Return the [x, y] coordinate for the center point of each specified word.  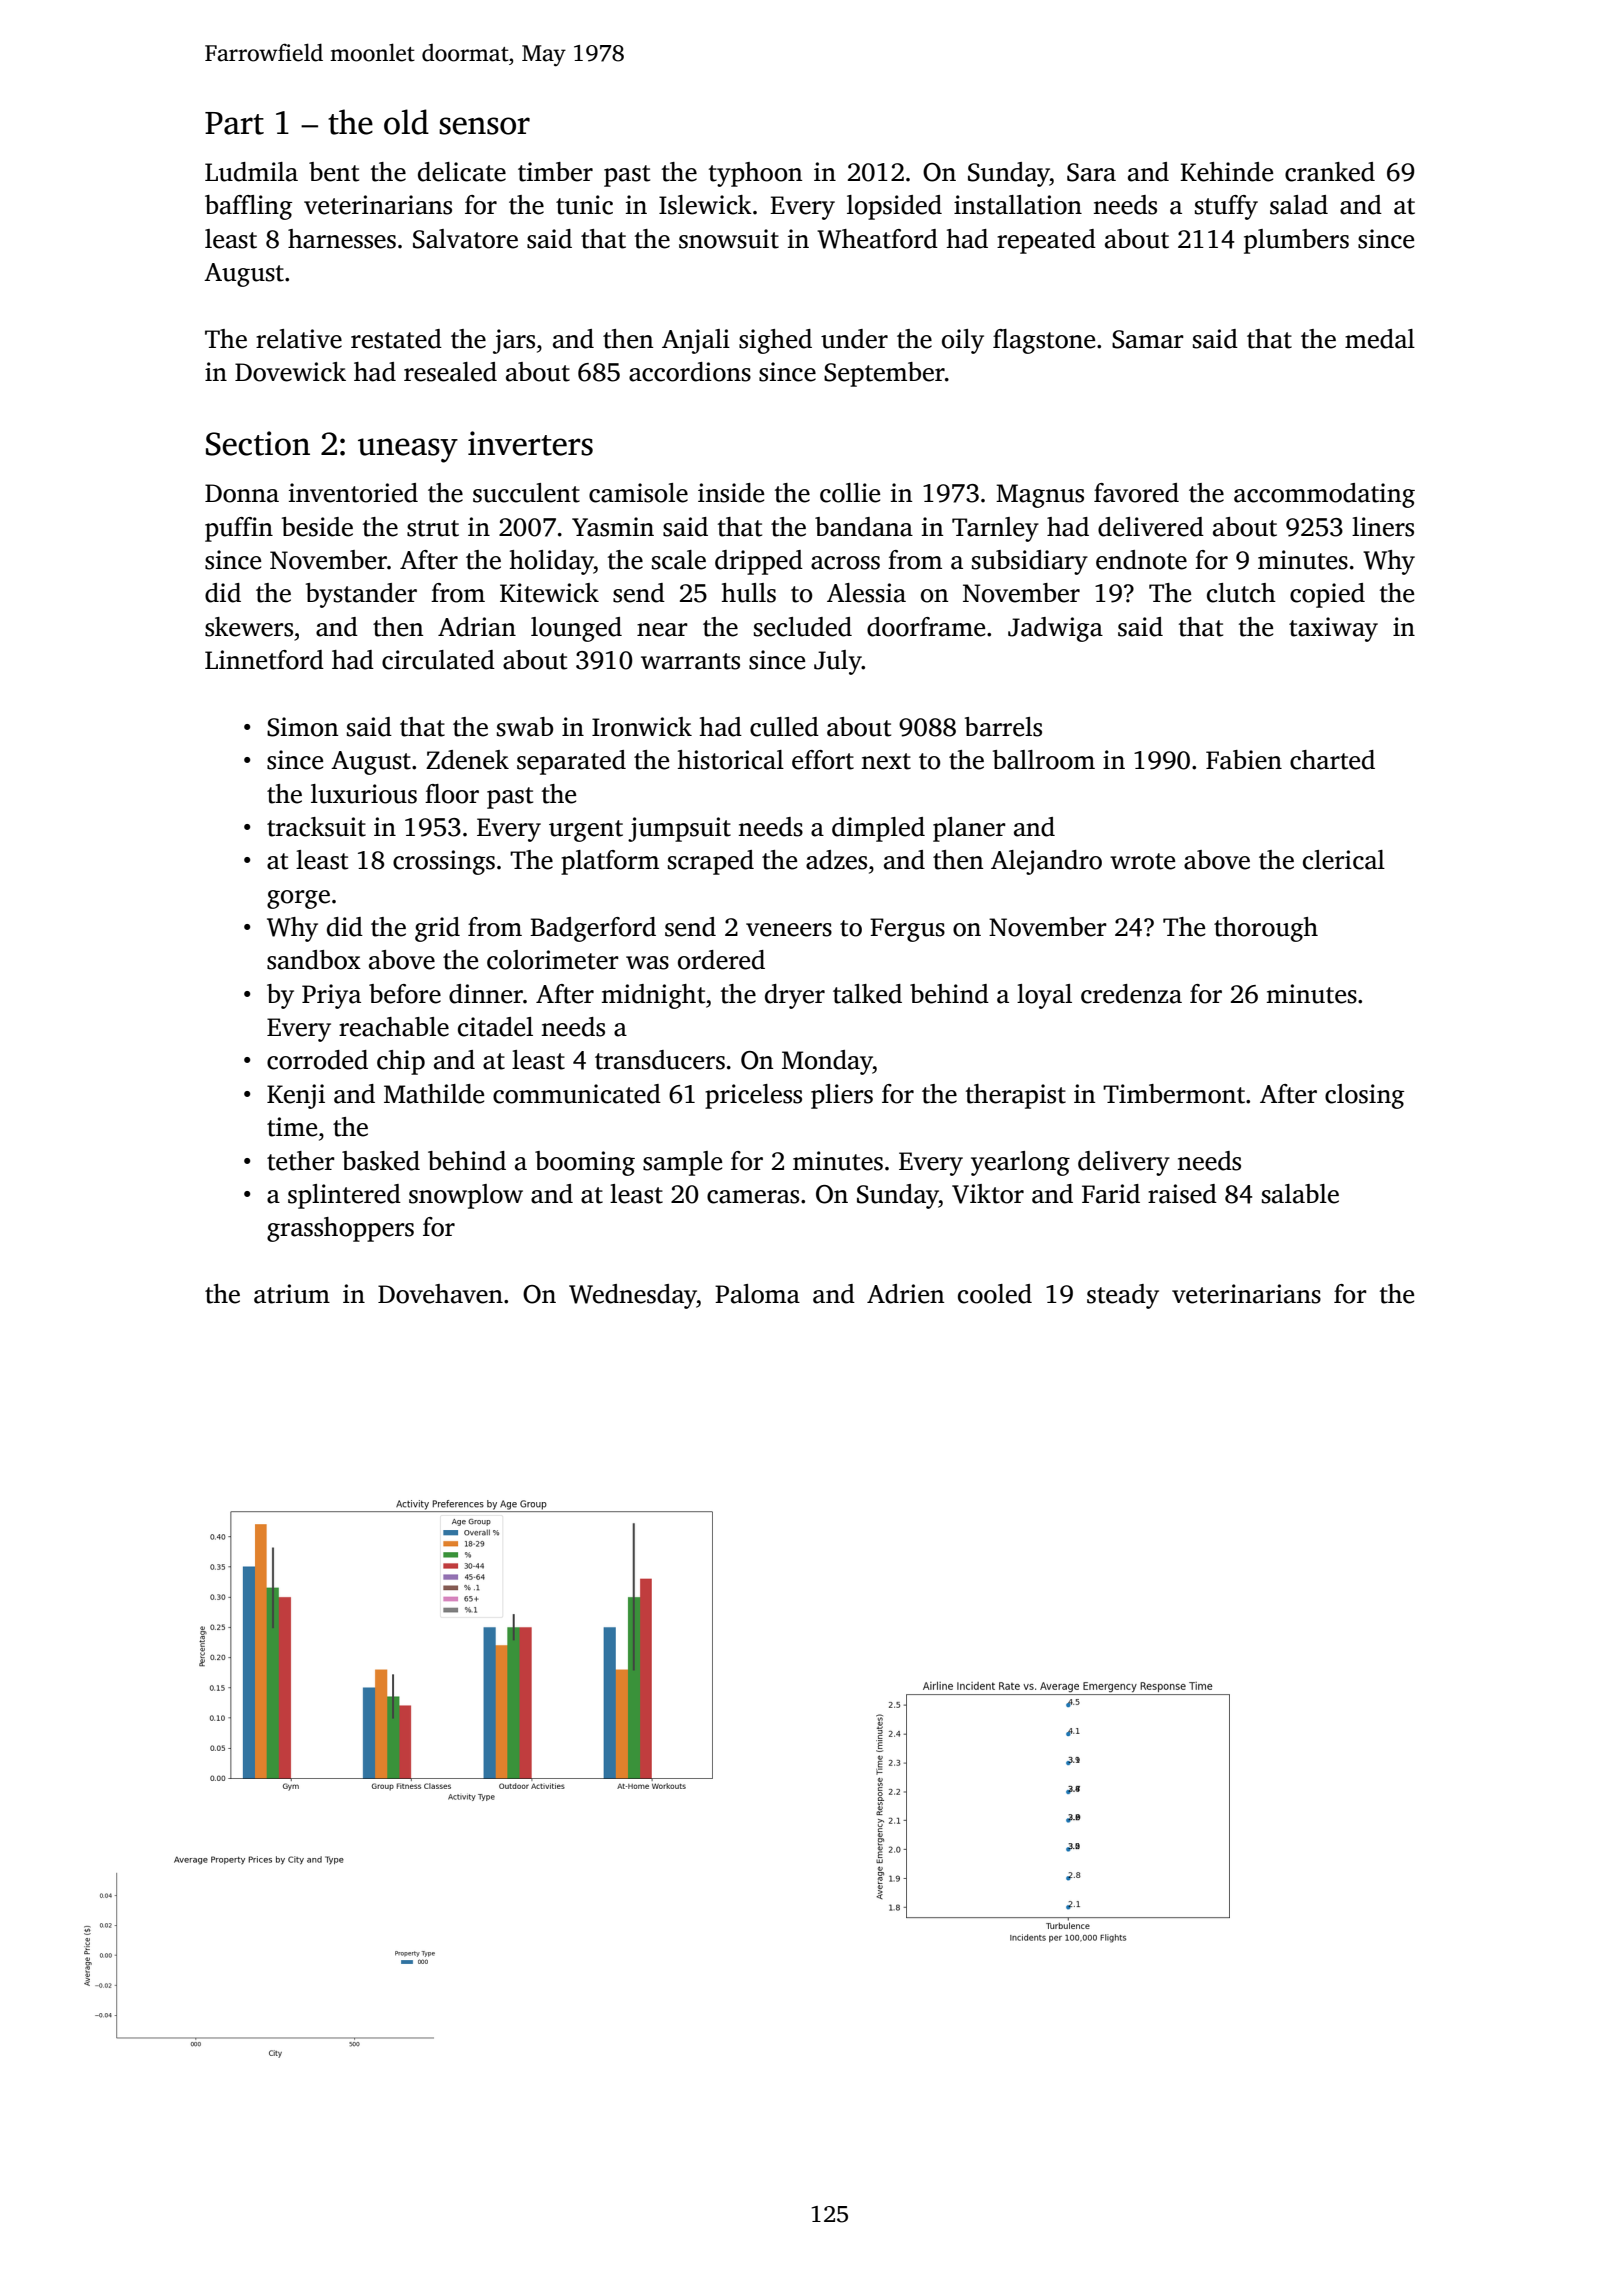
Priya [331, 996]
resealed [450, 372]
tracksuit [316, 827]
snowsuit [729, 239]
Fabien [1244, 760]
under [854, 339]
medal [1380, 339]
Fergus [907, 930]
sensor [484, 126]
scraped [711, 862]
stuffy [1226, 207]
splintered [344, 1196]
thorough [1266, 929]
